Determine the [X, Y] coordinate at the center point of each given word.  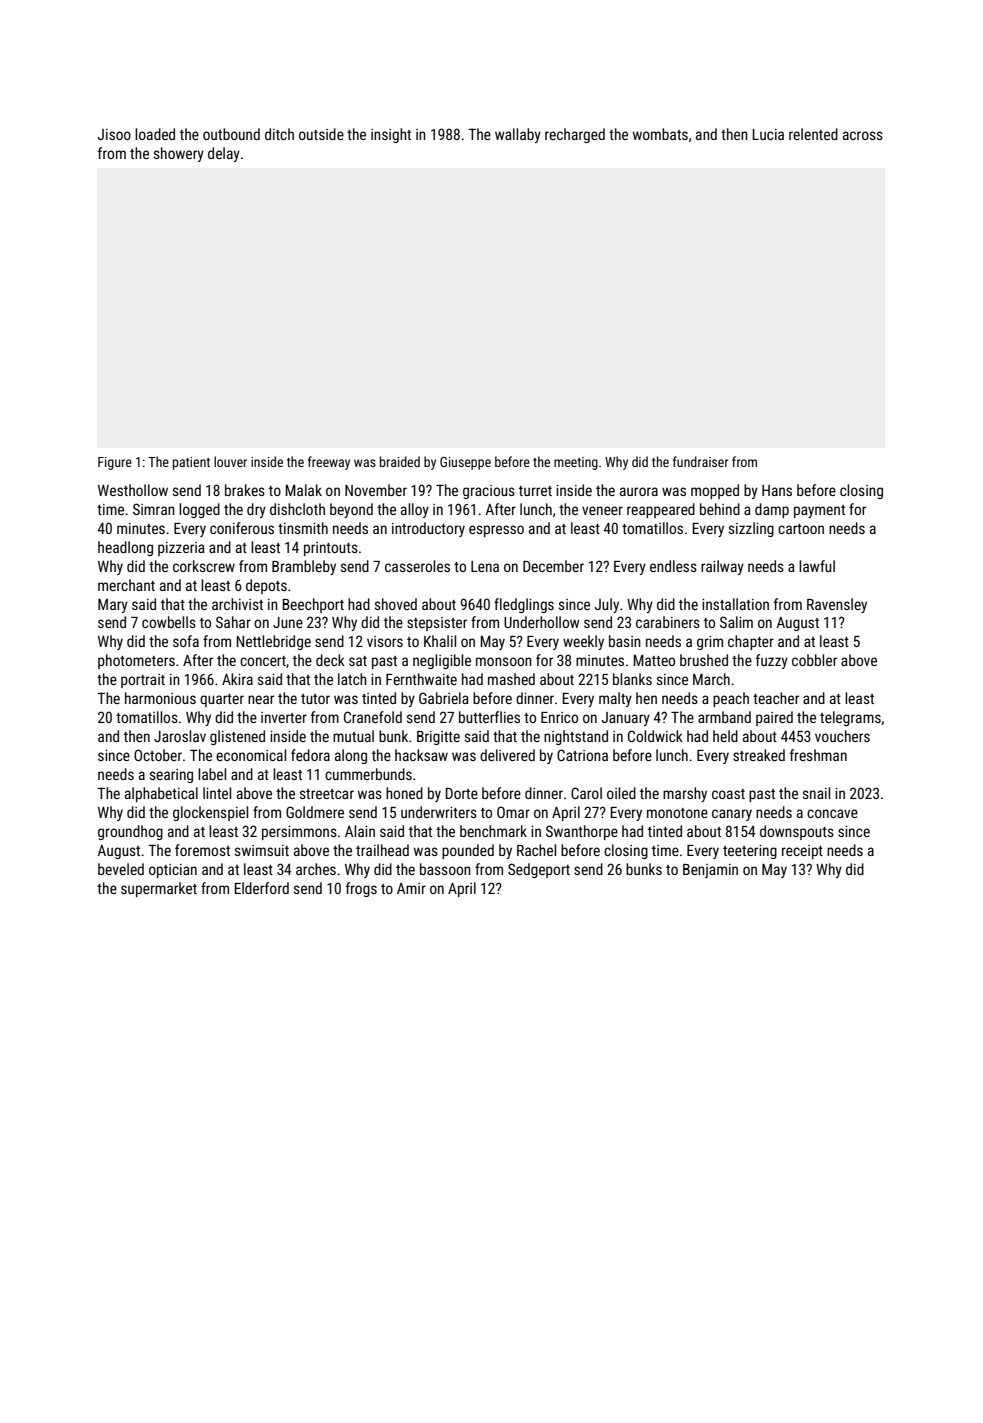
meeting [576, 463]
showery [179, 154]
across [863, 135]
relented [813, 134]
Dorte [462, 793]
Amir [411, 888]
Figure [115, 463]
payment [819, 511]
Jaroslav [180, 736]
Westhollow [133, 490]
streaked [759, 755]
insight [391, 135]
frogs [361, 889]
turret [535, 491]
